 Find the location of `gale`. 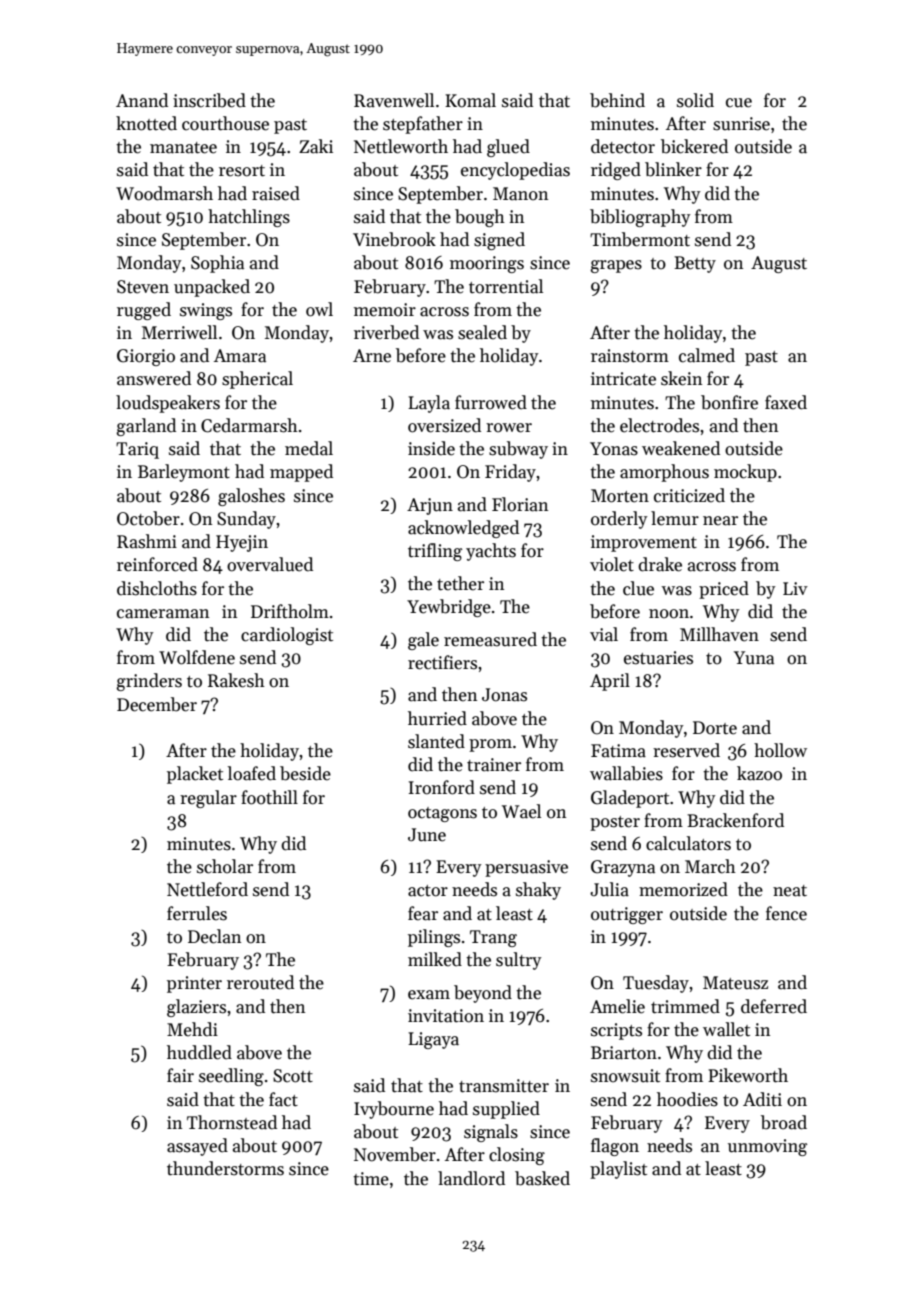

gale is located at coordinates (423, 641).
